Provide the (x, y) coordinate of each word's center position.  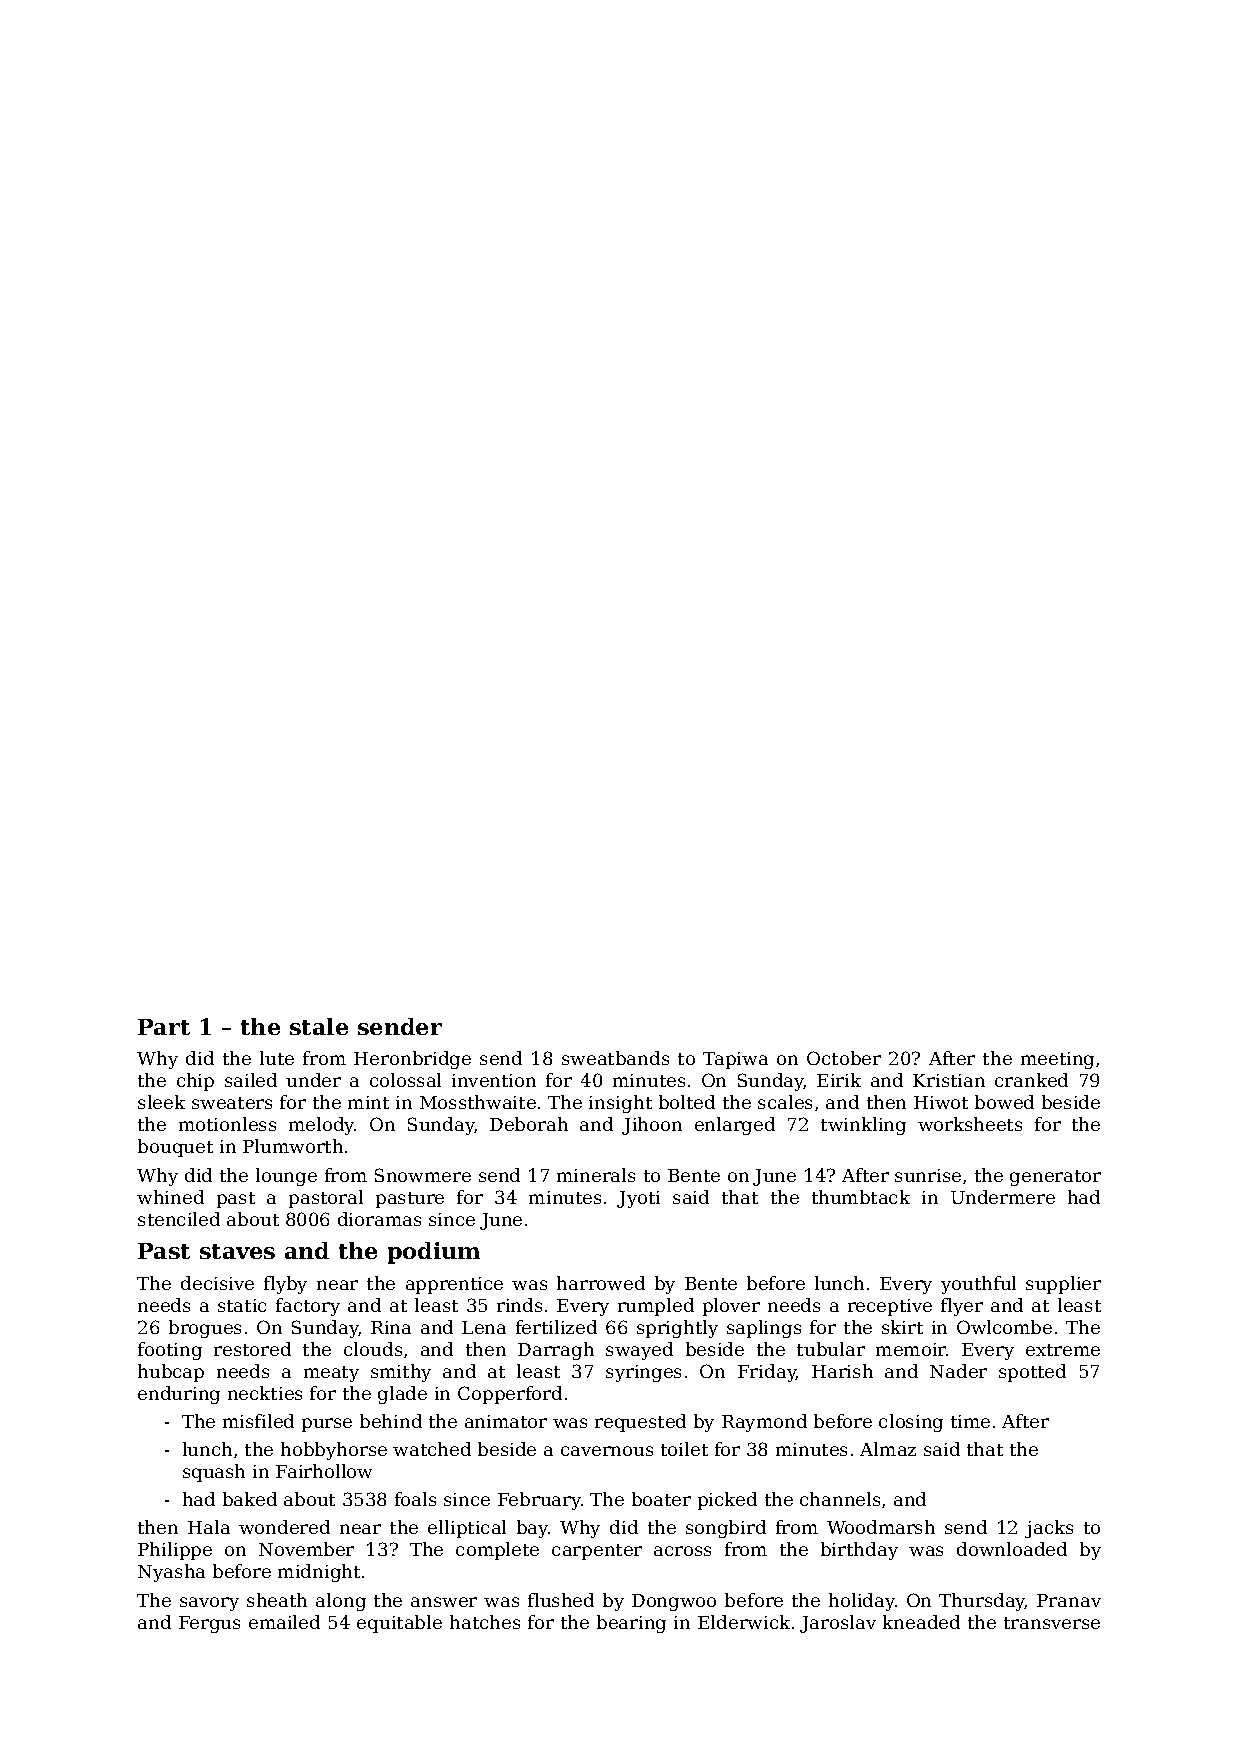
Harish (842, 1371)
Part (164, 1027)
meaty (331, 1374)
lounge (286, 1177)
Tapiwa (735, 1060)
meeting (1057, 1060)
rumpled (656, 1307)
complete (497, 1551)
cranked (1031, 1080)
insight (620, 1104)
